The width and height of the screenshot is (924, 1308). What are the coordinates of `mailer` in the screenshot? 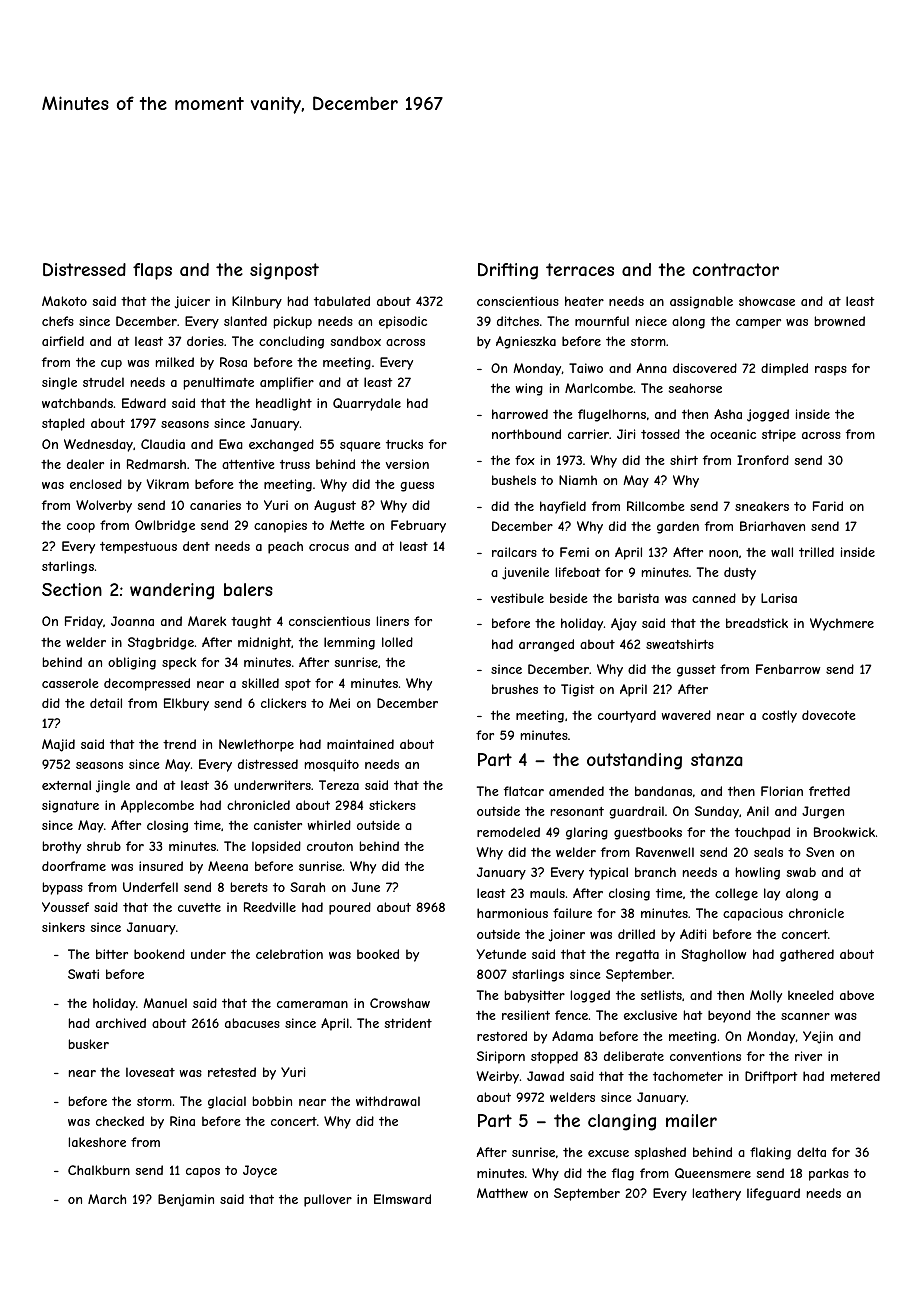 It's located at (691, 1120).
